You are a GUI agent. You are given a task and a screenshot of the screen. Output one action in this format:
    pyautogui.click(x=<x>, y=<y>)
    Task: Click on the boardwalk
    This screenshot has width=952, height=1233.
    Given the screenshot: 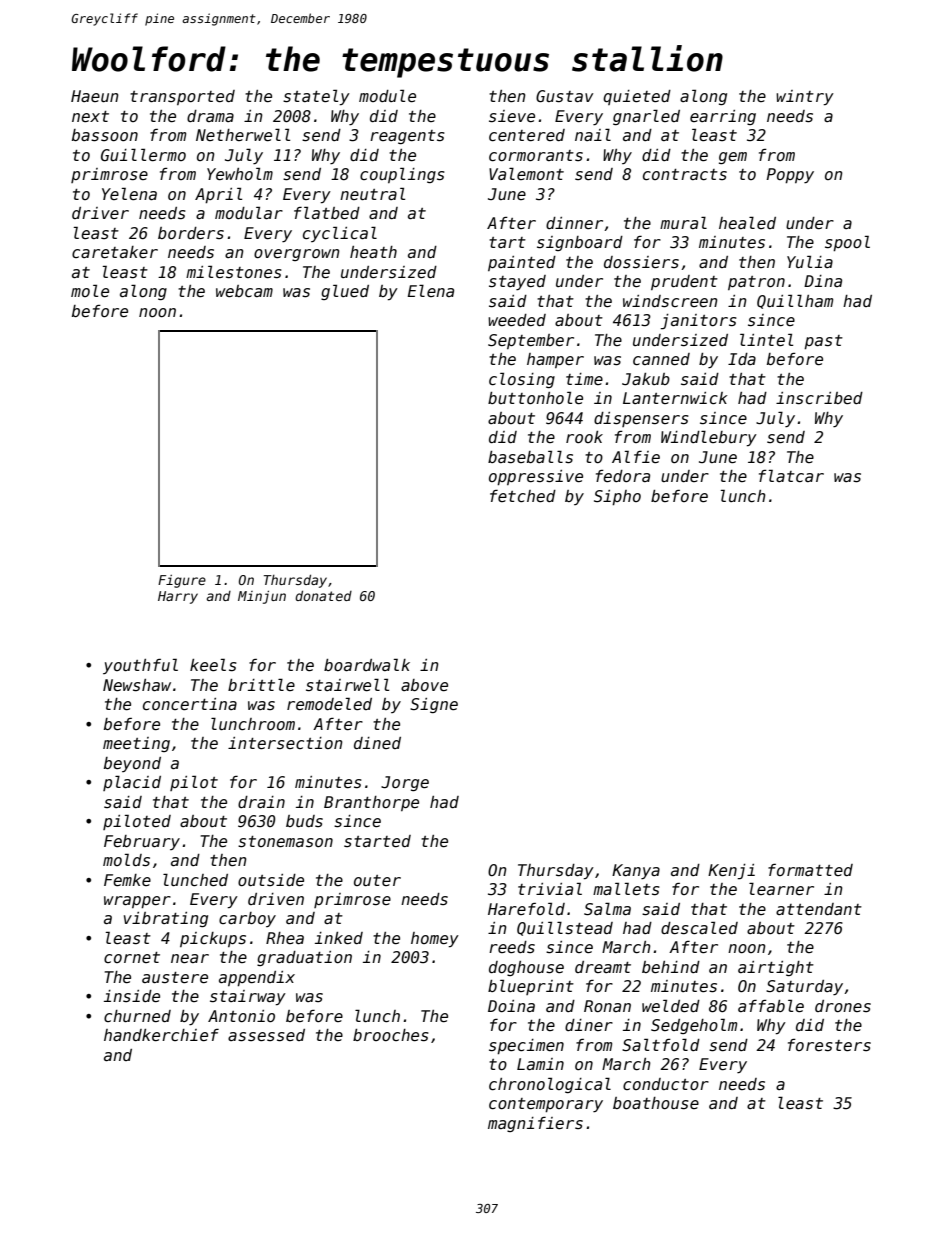 What is the action you would take?
    pyautogui.click(x=367, y=664)
